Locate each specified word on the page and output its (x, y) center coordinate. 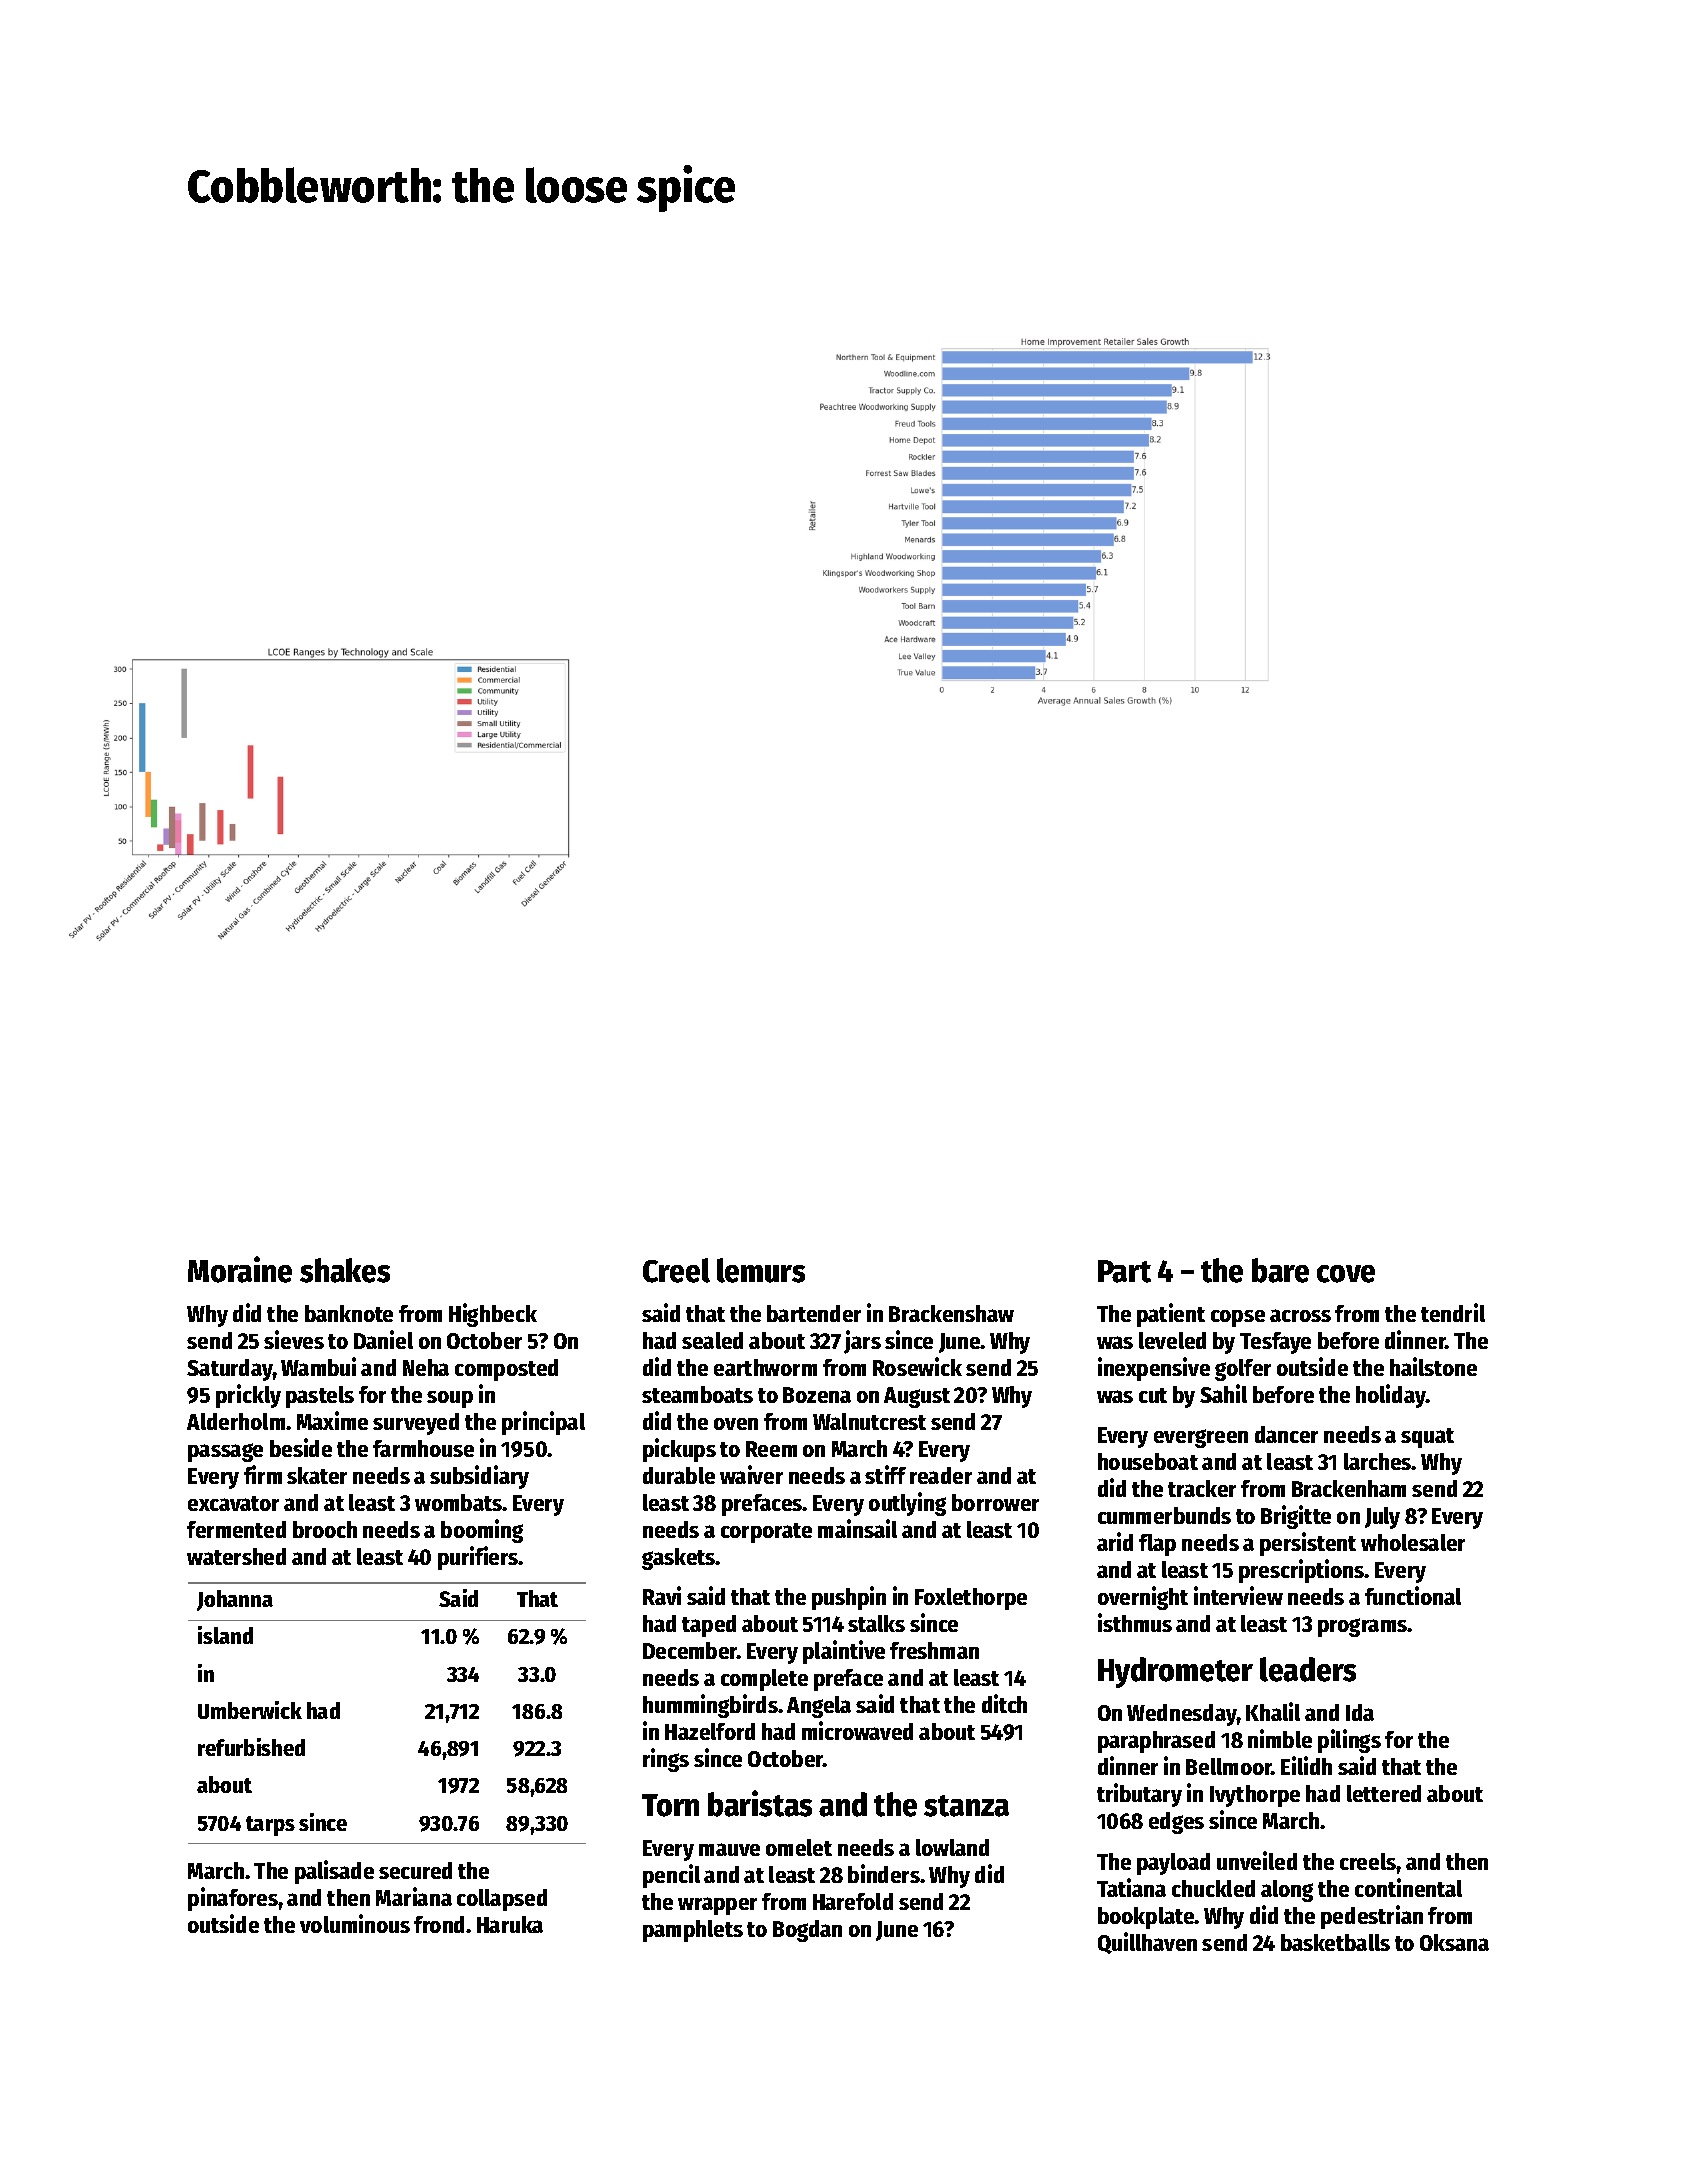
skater (317, 1475)
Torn (670, 1805)
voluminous (355, 1923)
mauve (729, 1849)
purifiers (478, 1558)
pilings (1349, 1741)
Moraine (240, 1269)
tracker (1202, 1488)
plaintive (844, 1652)
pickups (679, 1450)
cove (1346, 1274)
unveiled (1257, 1860)
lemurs (761, 1270)
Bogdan (807, 1931)
